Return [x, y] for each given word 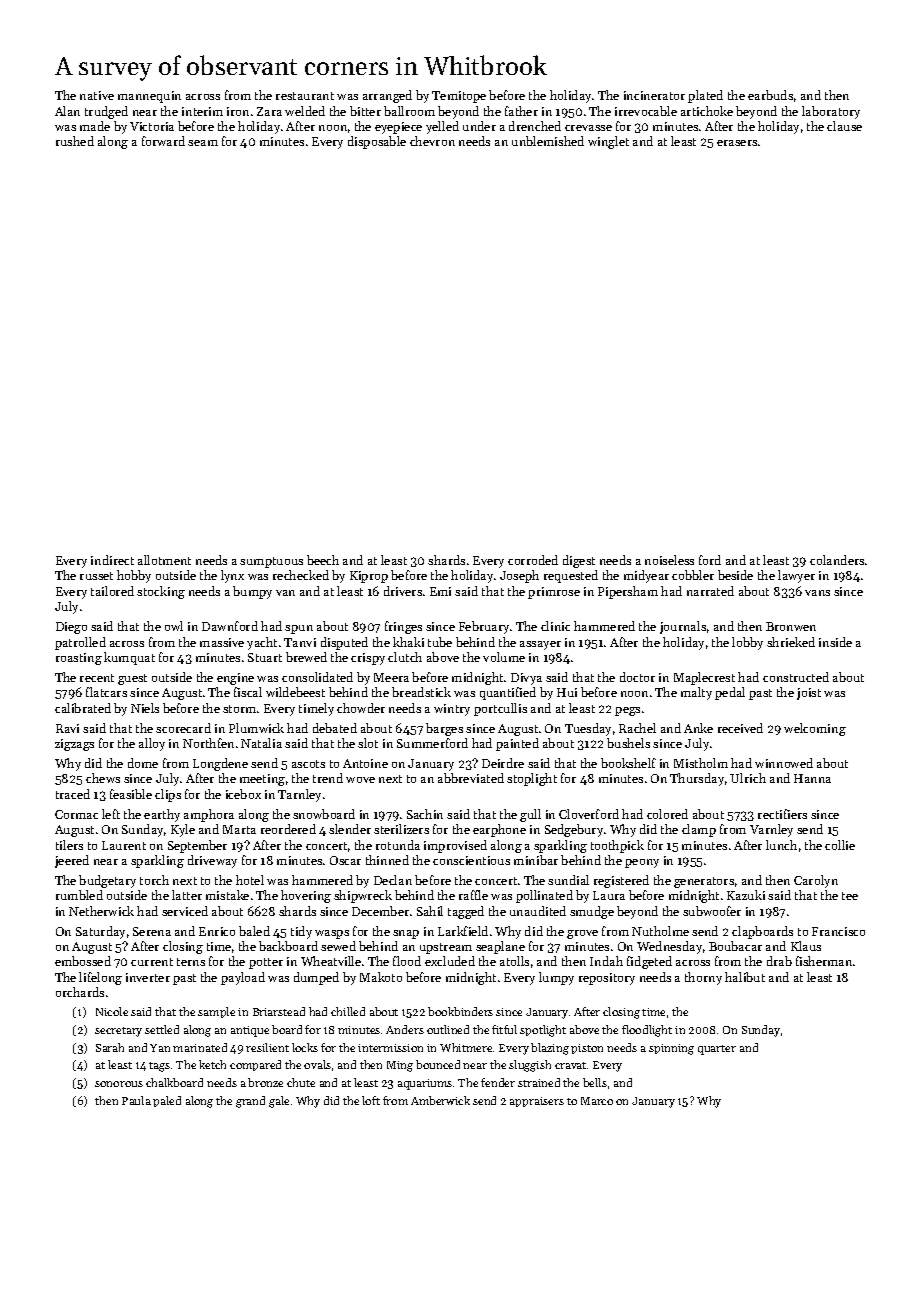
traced [73, 794]
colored [667, 814]
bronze [265, 1082]
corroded [533, 560]
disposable [377, 142]
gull [530, 815]
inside [835, 642]
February [484, 627]
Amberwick [440, 1100]
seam [203, 143]
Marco [597, 1101]
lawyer [796, 576]
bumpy [252, 592]
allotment [164, 560]
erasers [737, 143]
